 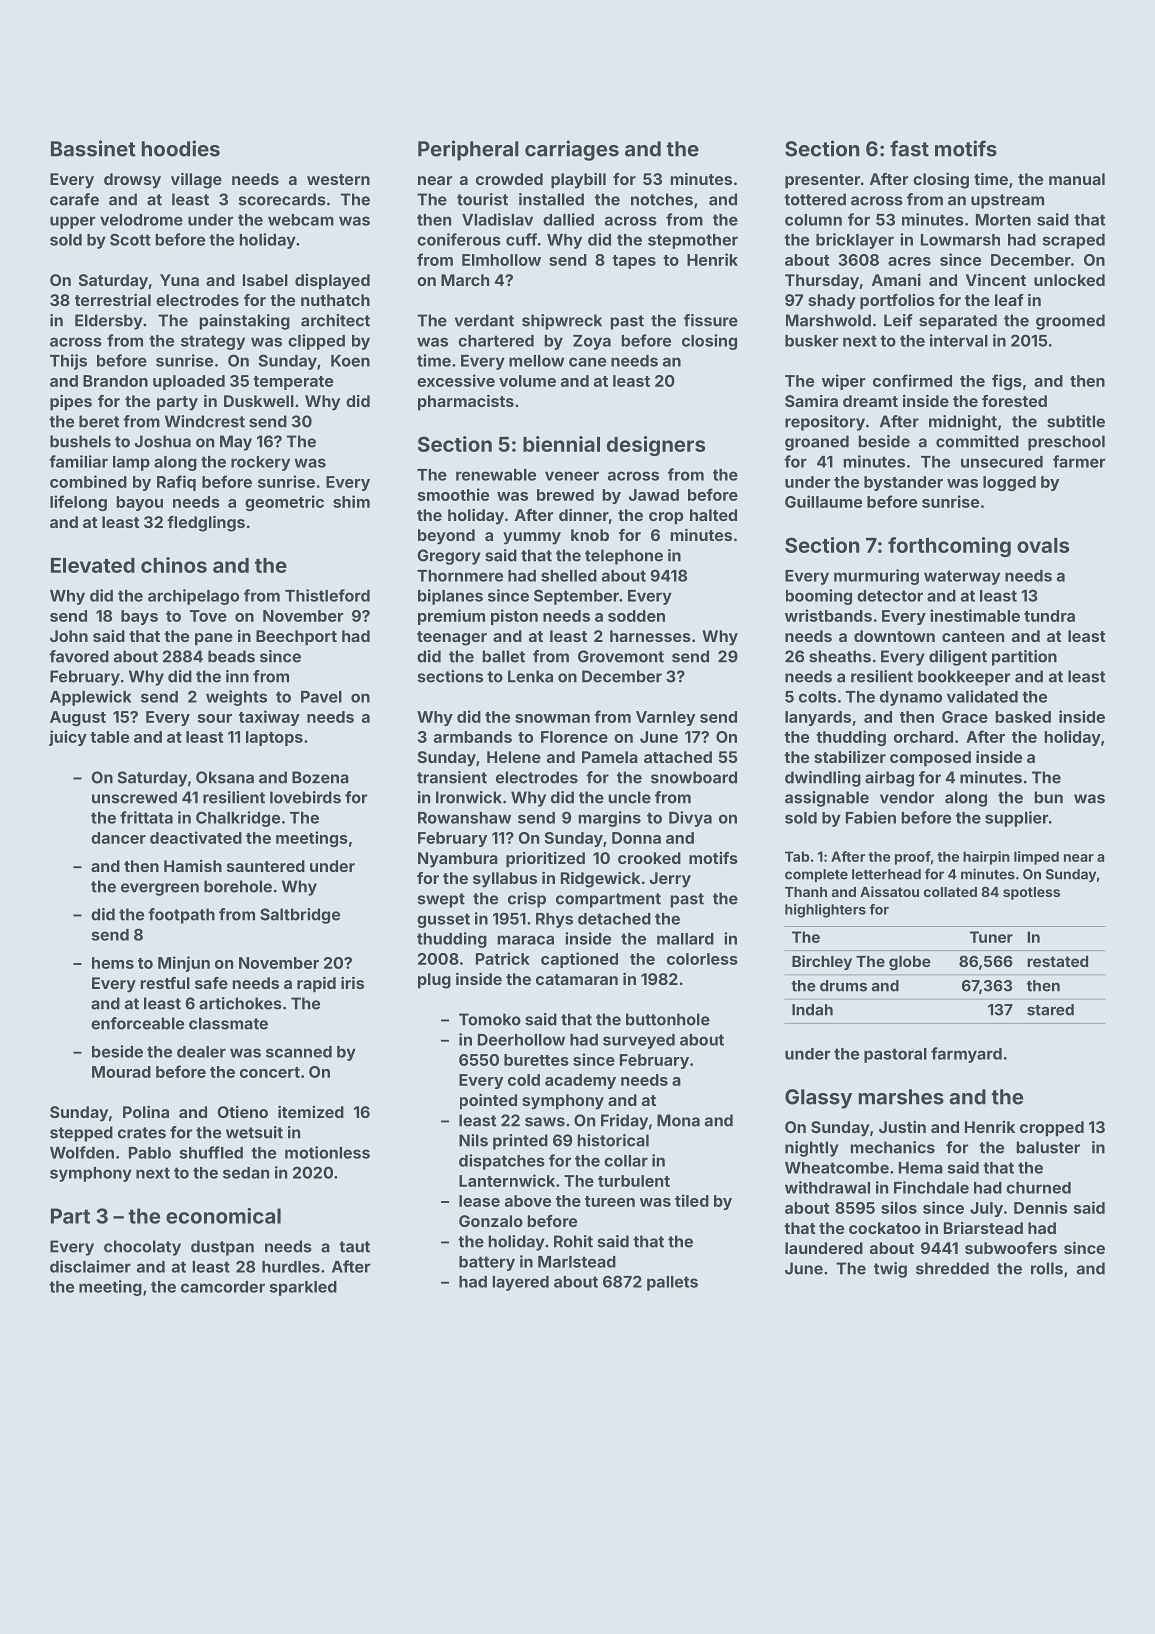 What do you see at coordinates (468, 150) in the document?
I see `Peripheral` at bounding box center [468, 150].
